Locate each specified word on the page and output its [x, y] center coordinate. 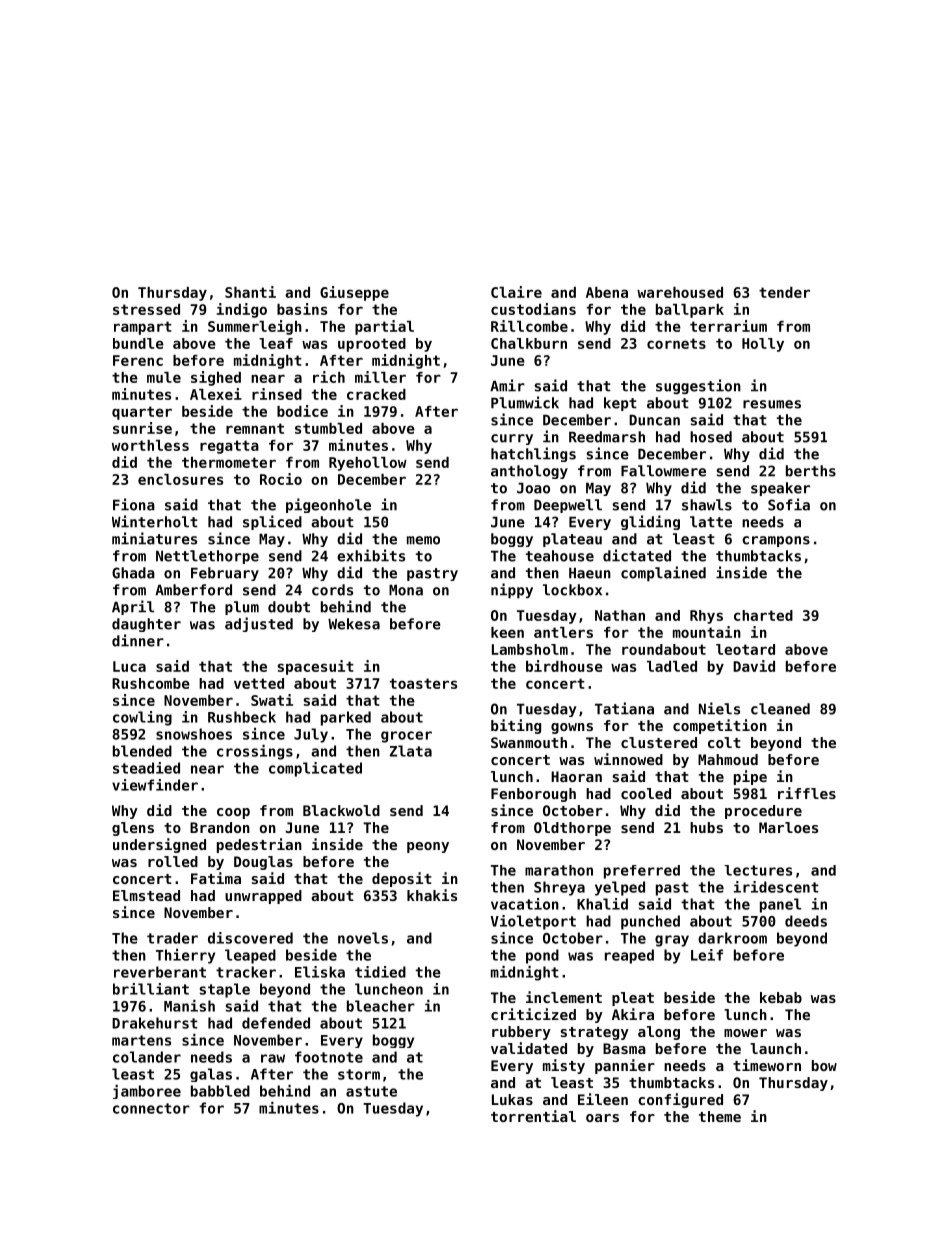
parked [346, 718]
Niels [719, 708]
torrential [533, 1116]
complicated [315, 769]
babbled [220, 1091]
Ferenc [138, 360]
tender [784, 292]
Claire [516, 292]
